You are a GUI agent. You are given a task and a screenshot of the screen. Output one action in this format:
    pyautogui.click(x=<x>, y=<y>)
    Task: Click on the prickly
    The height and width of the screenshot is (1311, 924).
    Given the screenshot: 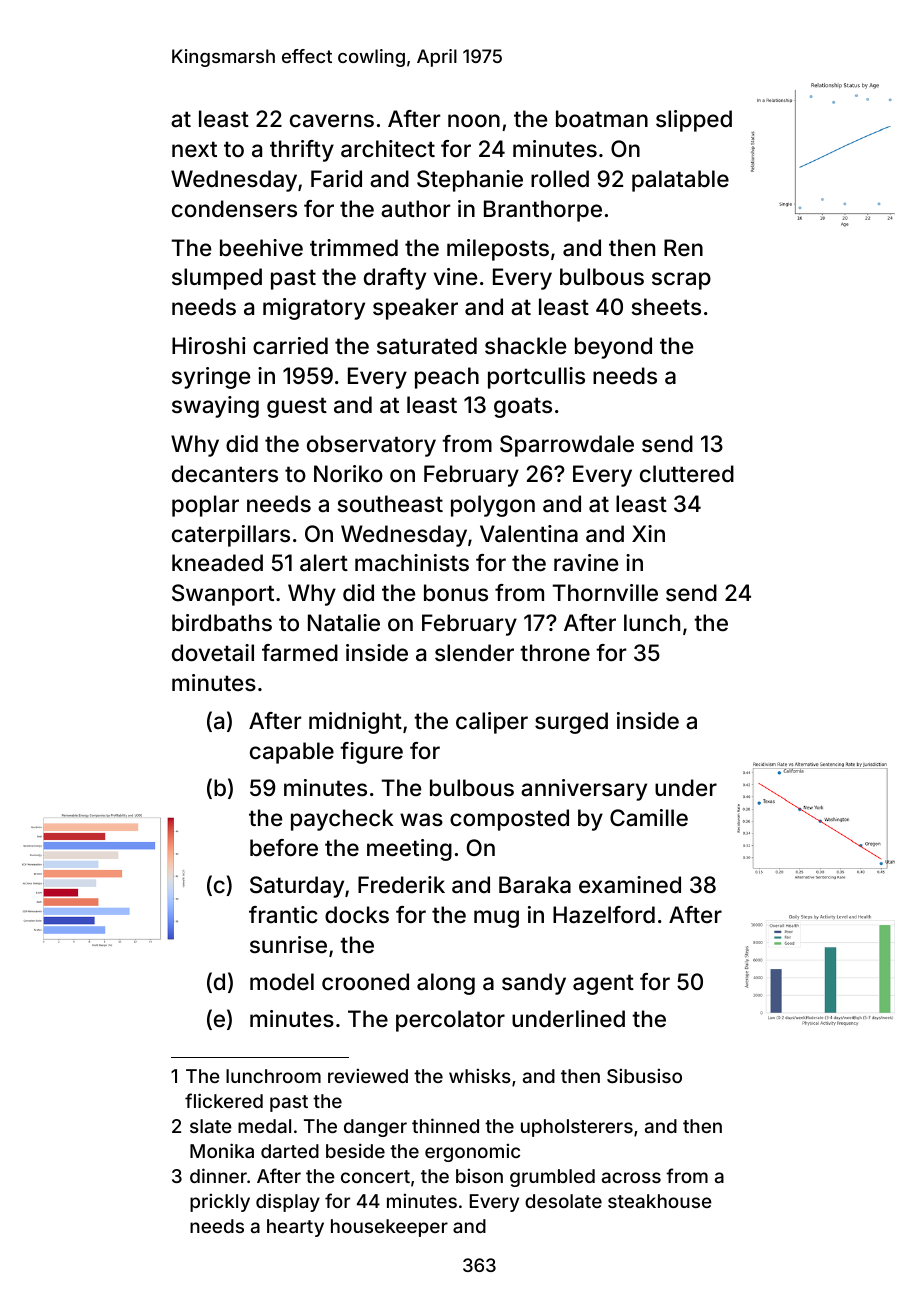 What is the action you would take?
    pyautogui.click(x=220, y=1203)
